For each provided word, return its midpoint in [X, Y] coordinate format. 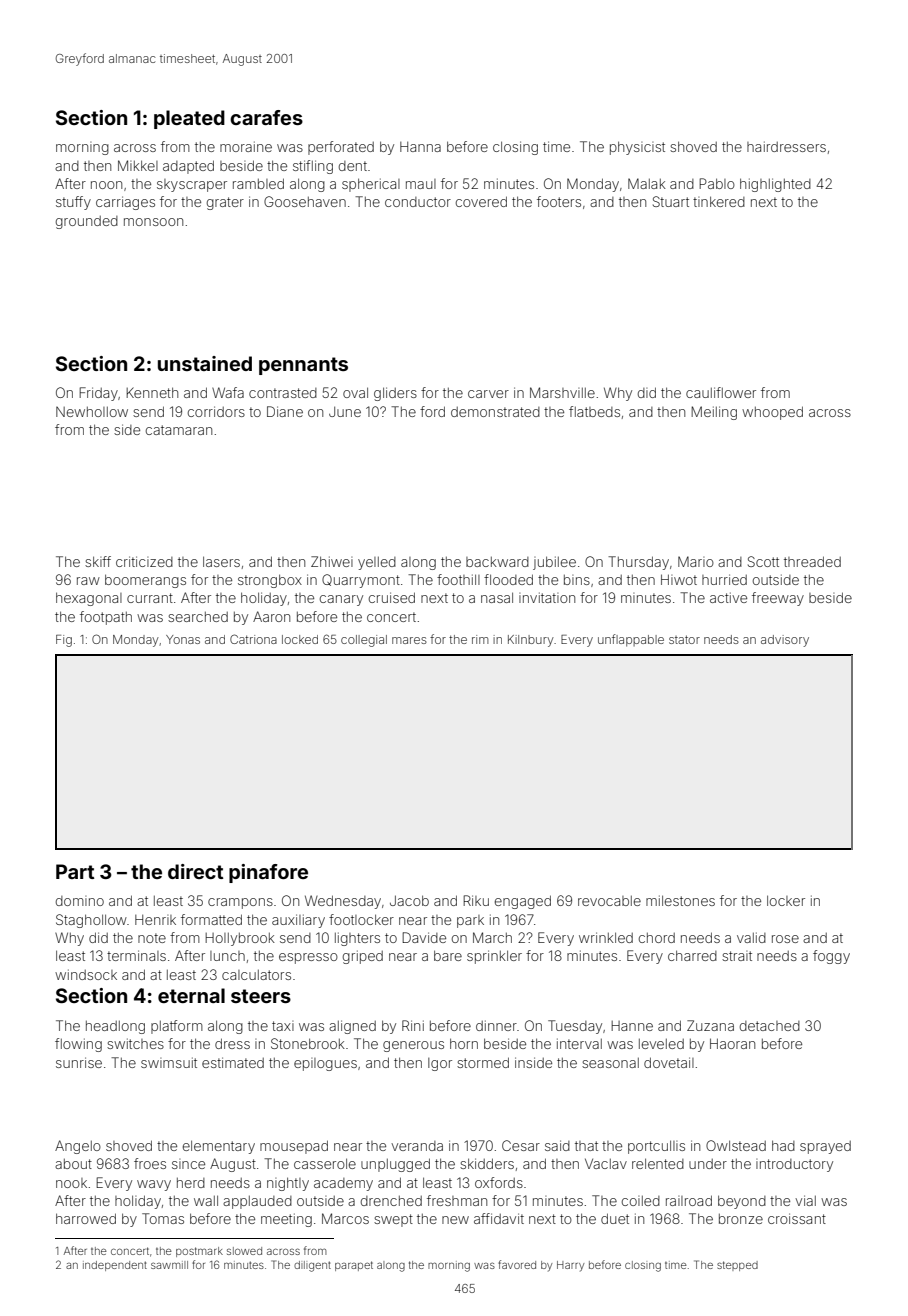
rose [785, 939]
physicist [637, 148]
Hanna [420, 147]
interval [579, 1043]
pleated [189, 119]
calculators [256, 975]
